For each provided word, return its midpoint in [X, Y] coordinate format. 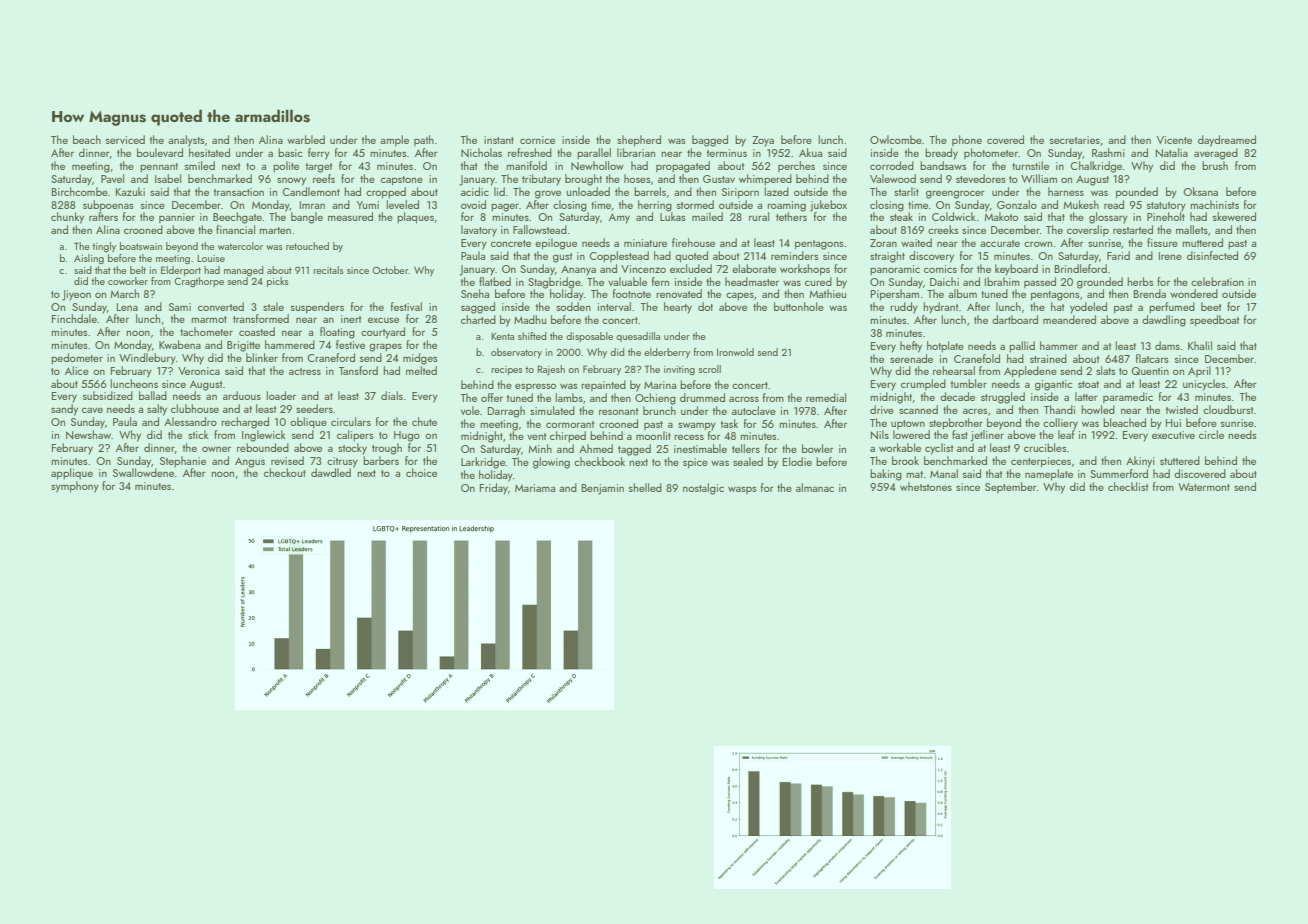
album [962, 293]
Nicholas [481, 152]
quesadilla [638, 337]
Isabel [168, 178]
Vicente [1174, 140]
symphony [75, 487]
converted [221, 306]
